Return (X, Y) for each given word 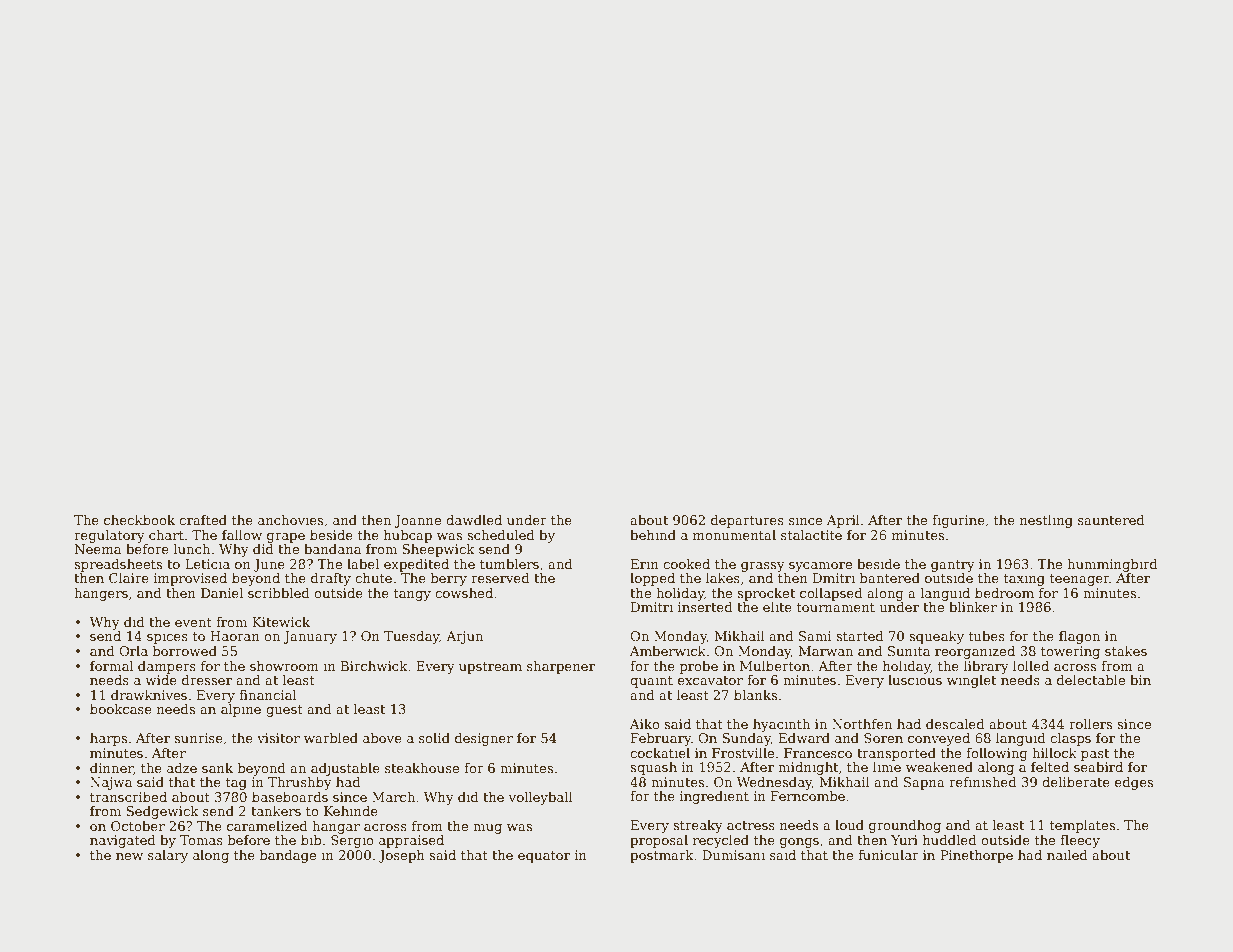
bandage (288, 856)
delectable (1091, 680)
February (661, 739)
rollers (1090, 724)
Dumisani (733, 855)
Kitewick (281, 622)
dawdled (474, 520)
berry (449, 579)
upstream (490, 668)
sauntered (1111, 520)
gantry (953, 566)
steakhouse (422, 768)
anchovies (290, 520)
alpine (241, 710)
